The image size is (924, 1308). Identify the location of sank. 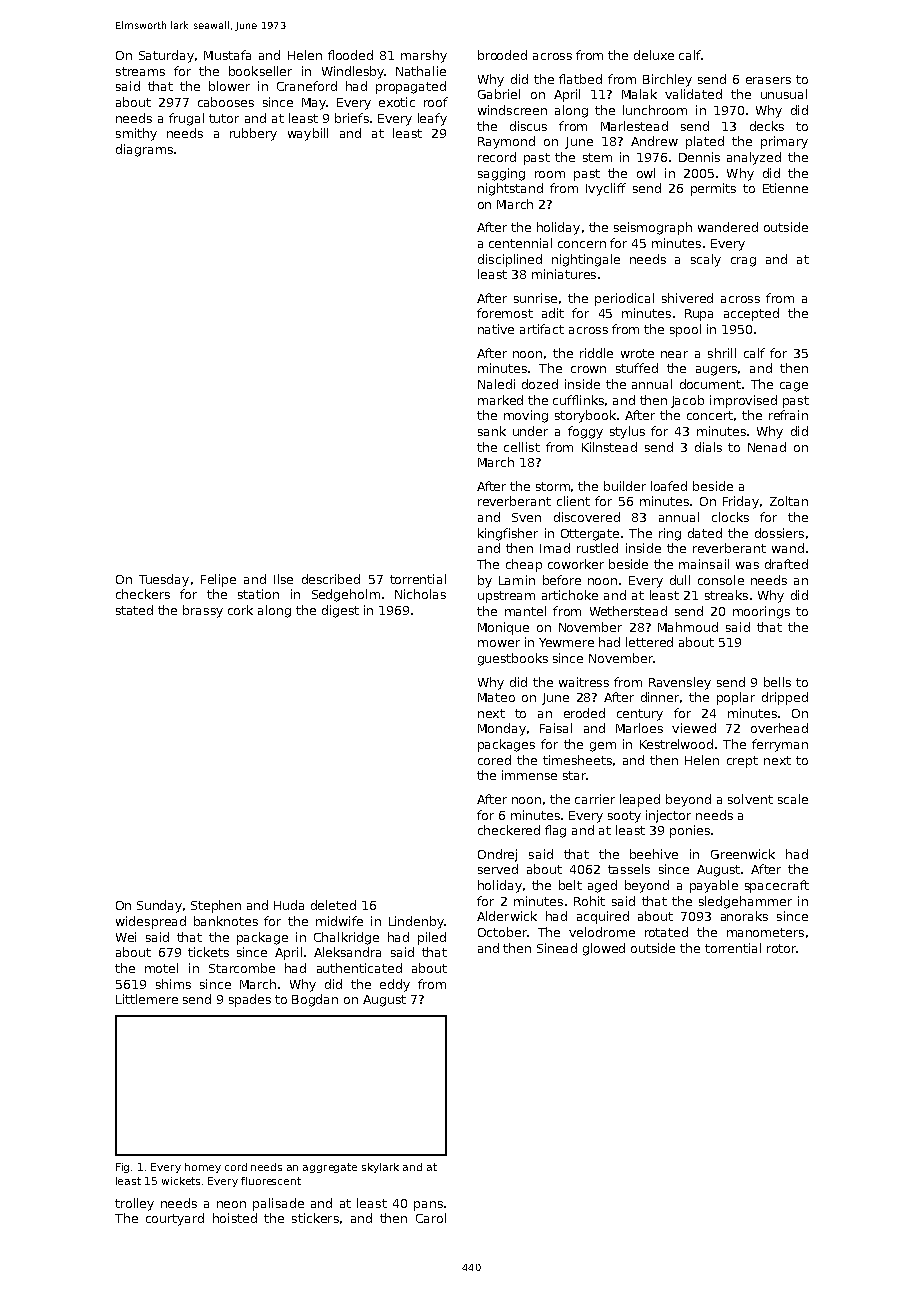
(492, 431).
